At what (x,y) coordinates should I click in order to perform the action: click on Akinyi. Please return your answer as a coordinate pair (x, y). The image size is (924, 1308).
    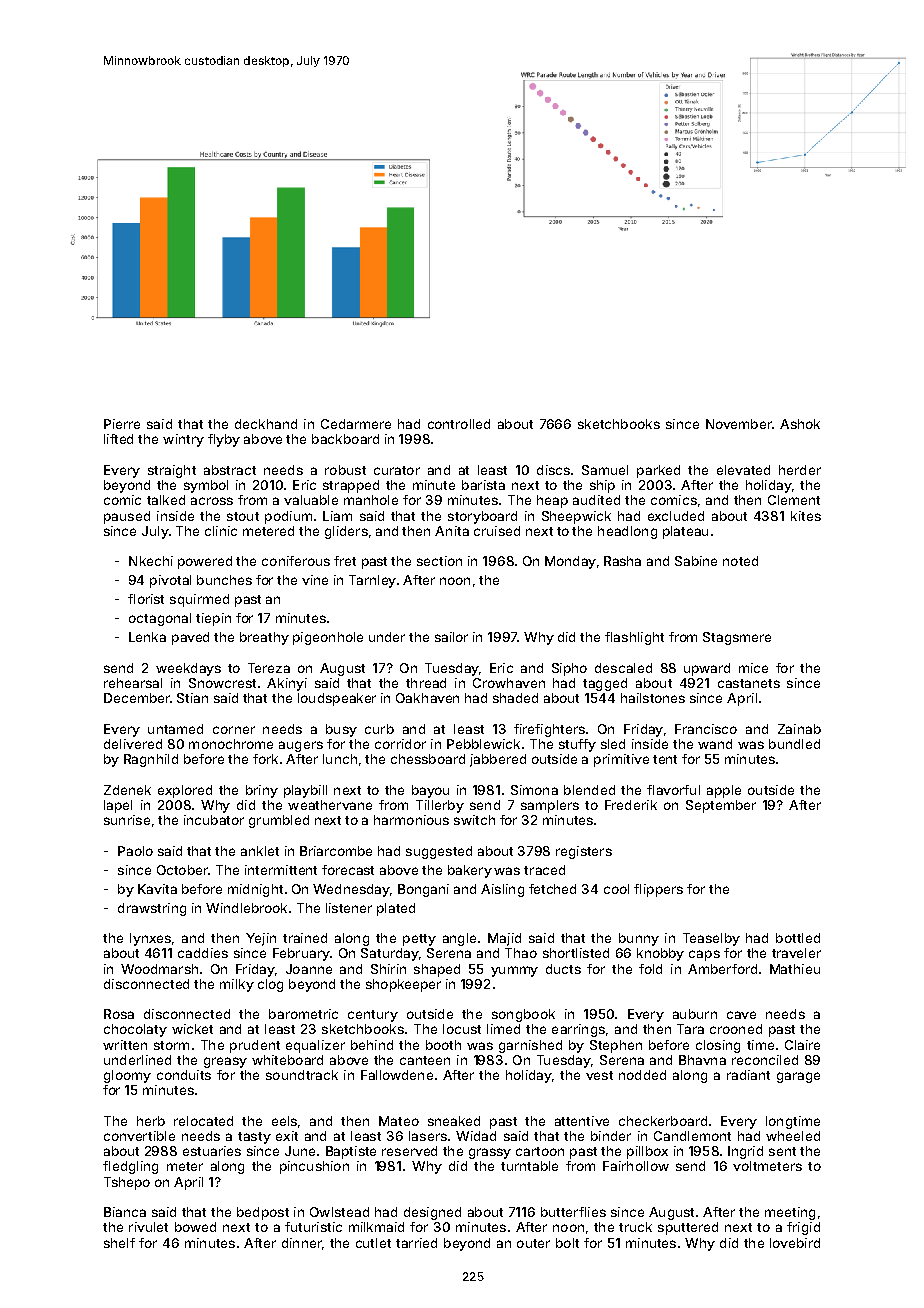
    Looking at the image, I should click on (287, 684).
